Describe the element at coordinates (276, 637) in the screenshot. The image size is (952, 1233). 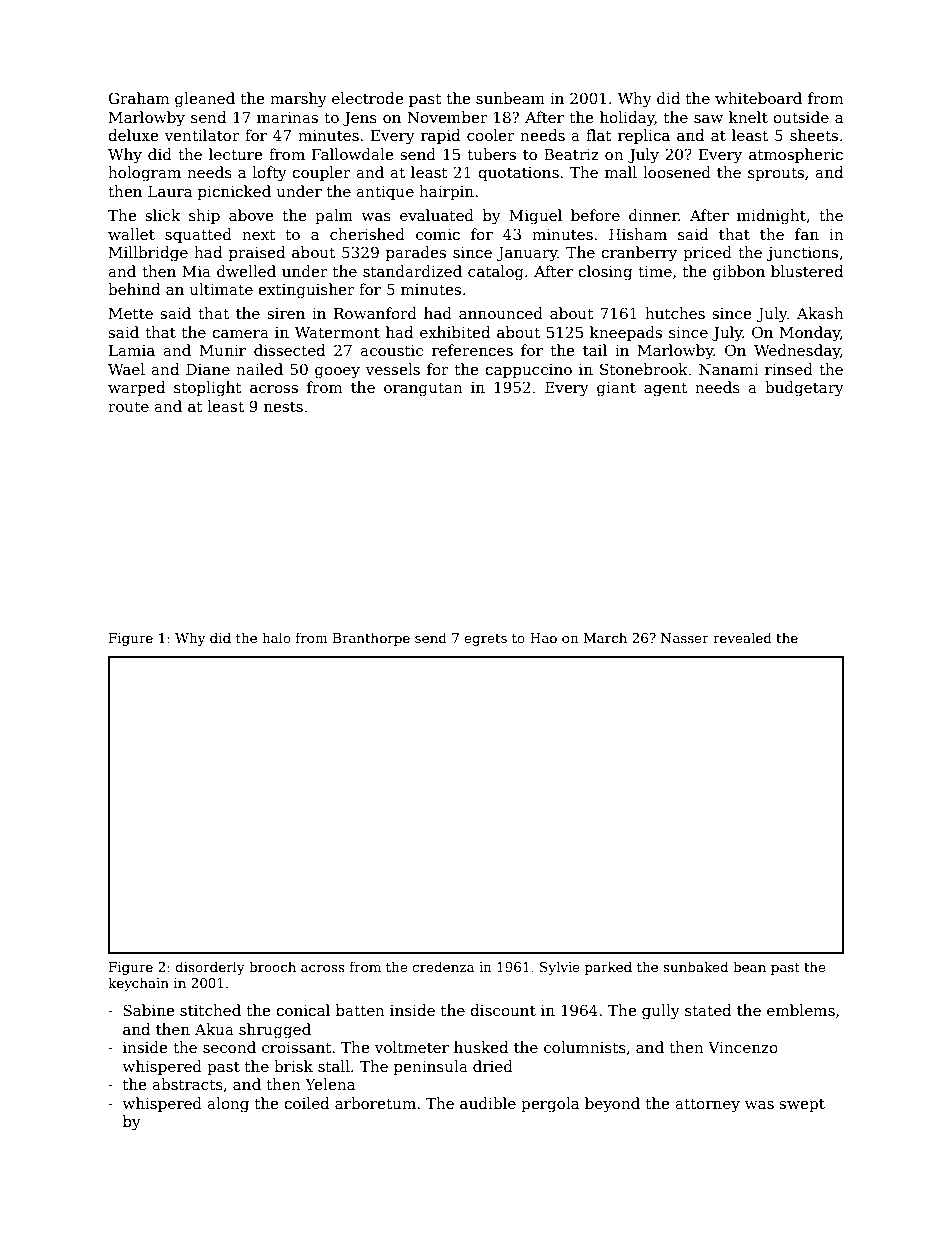
I see `halo` at that location.
